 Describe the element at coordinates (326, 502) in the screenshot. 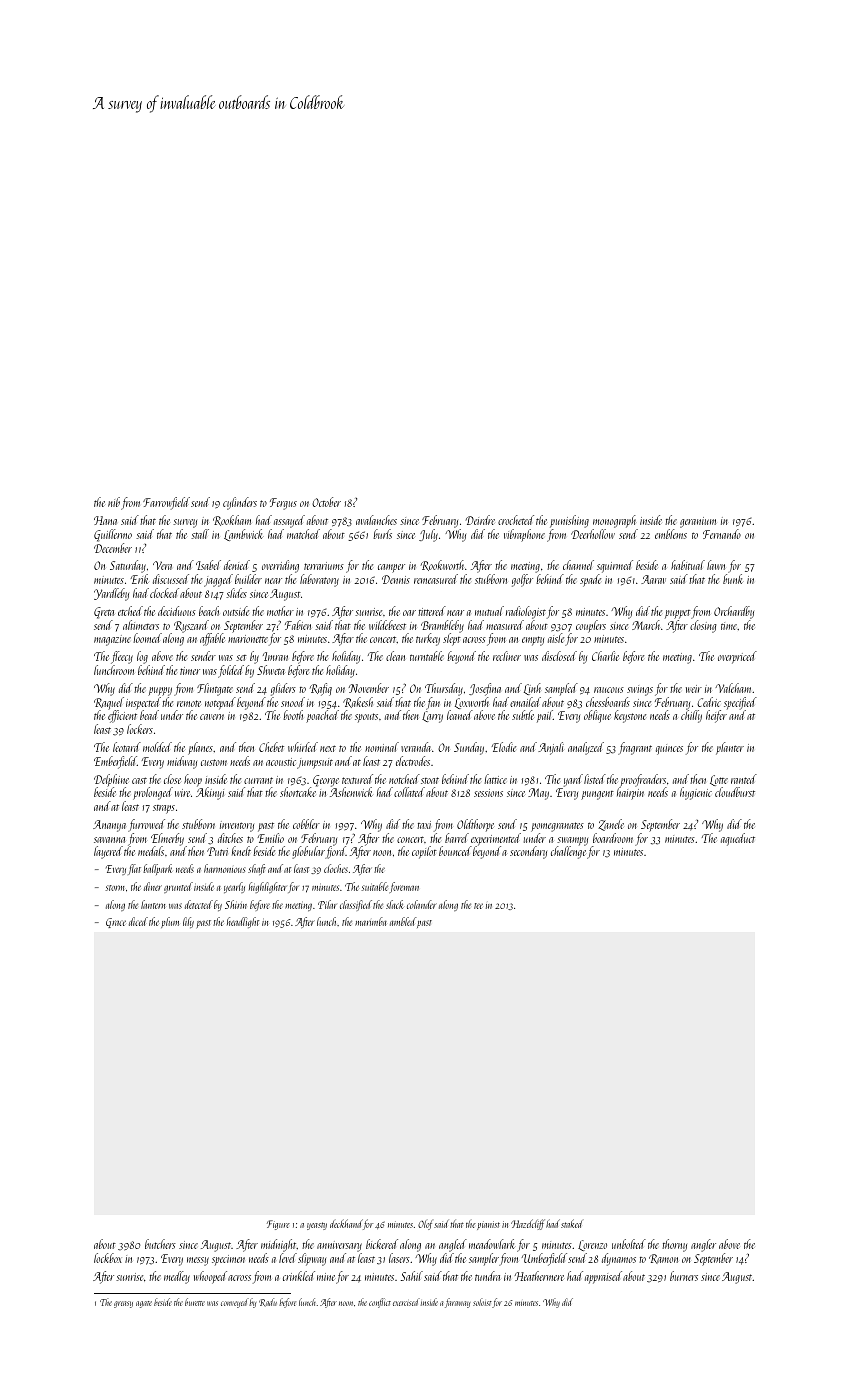

I see `October` at that location.
